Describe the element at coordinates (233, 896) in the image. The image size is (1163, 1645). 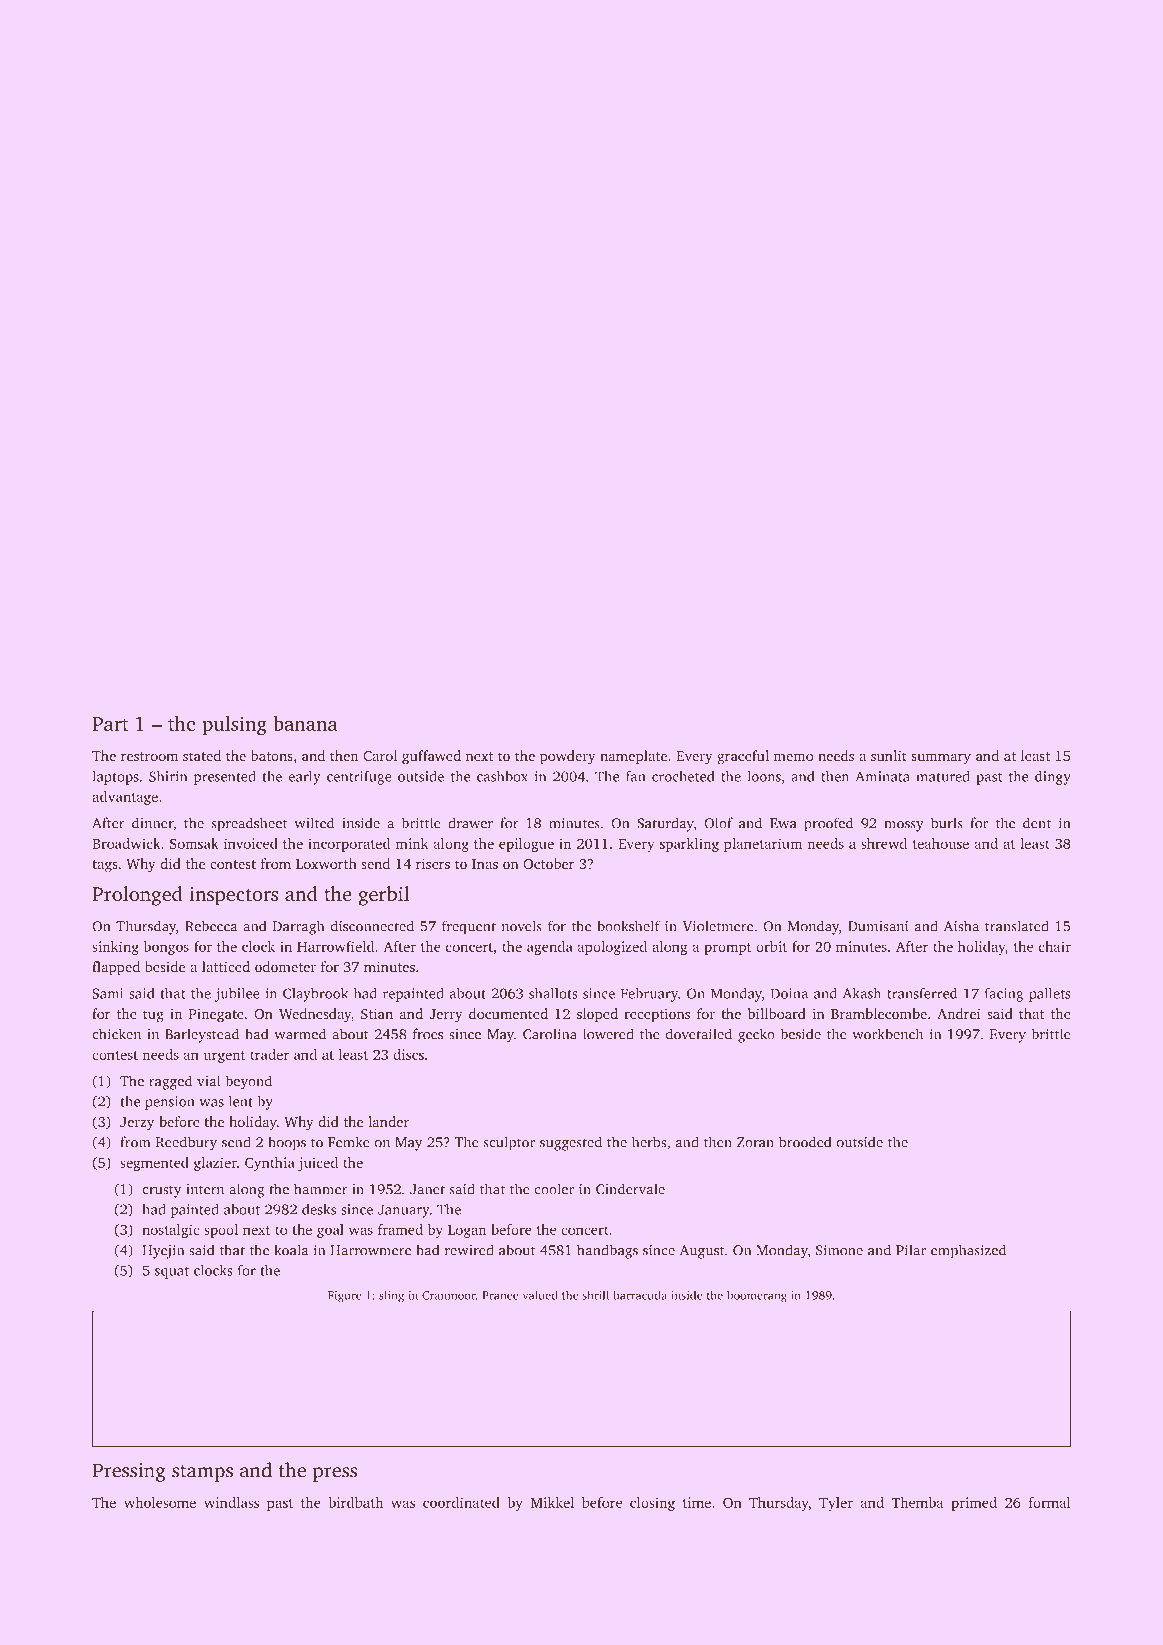
I see `inspectors` at that location.
